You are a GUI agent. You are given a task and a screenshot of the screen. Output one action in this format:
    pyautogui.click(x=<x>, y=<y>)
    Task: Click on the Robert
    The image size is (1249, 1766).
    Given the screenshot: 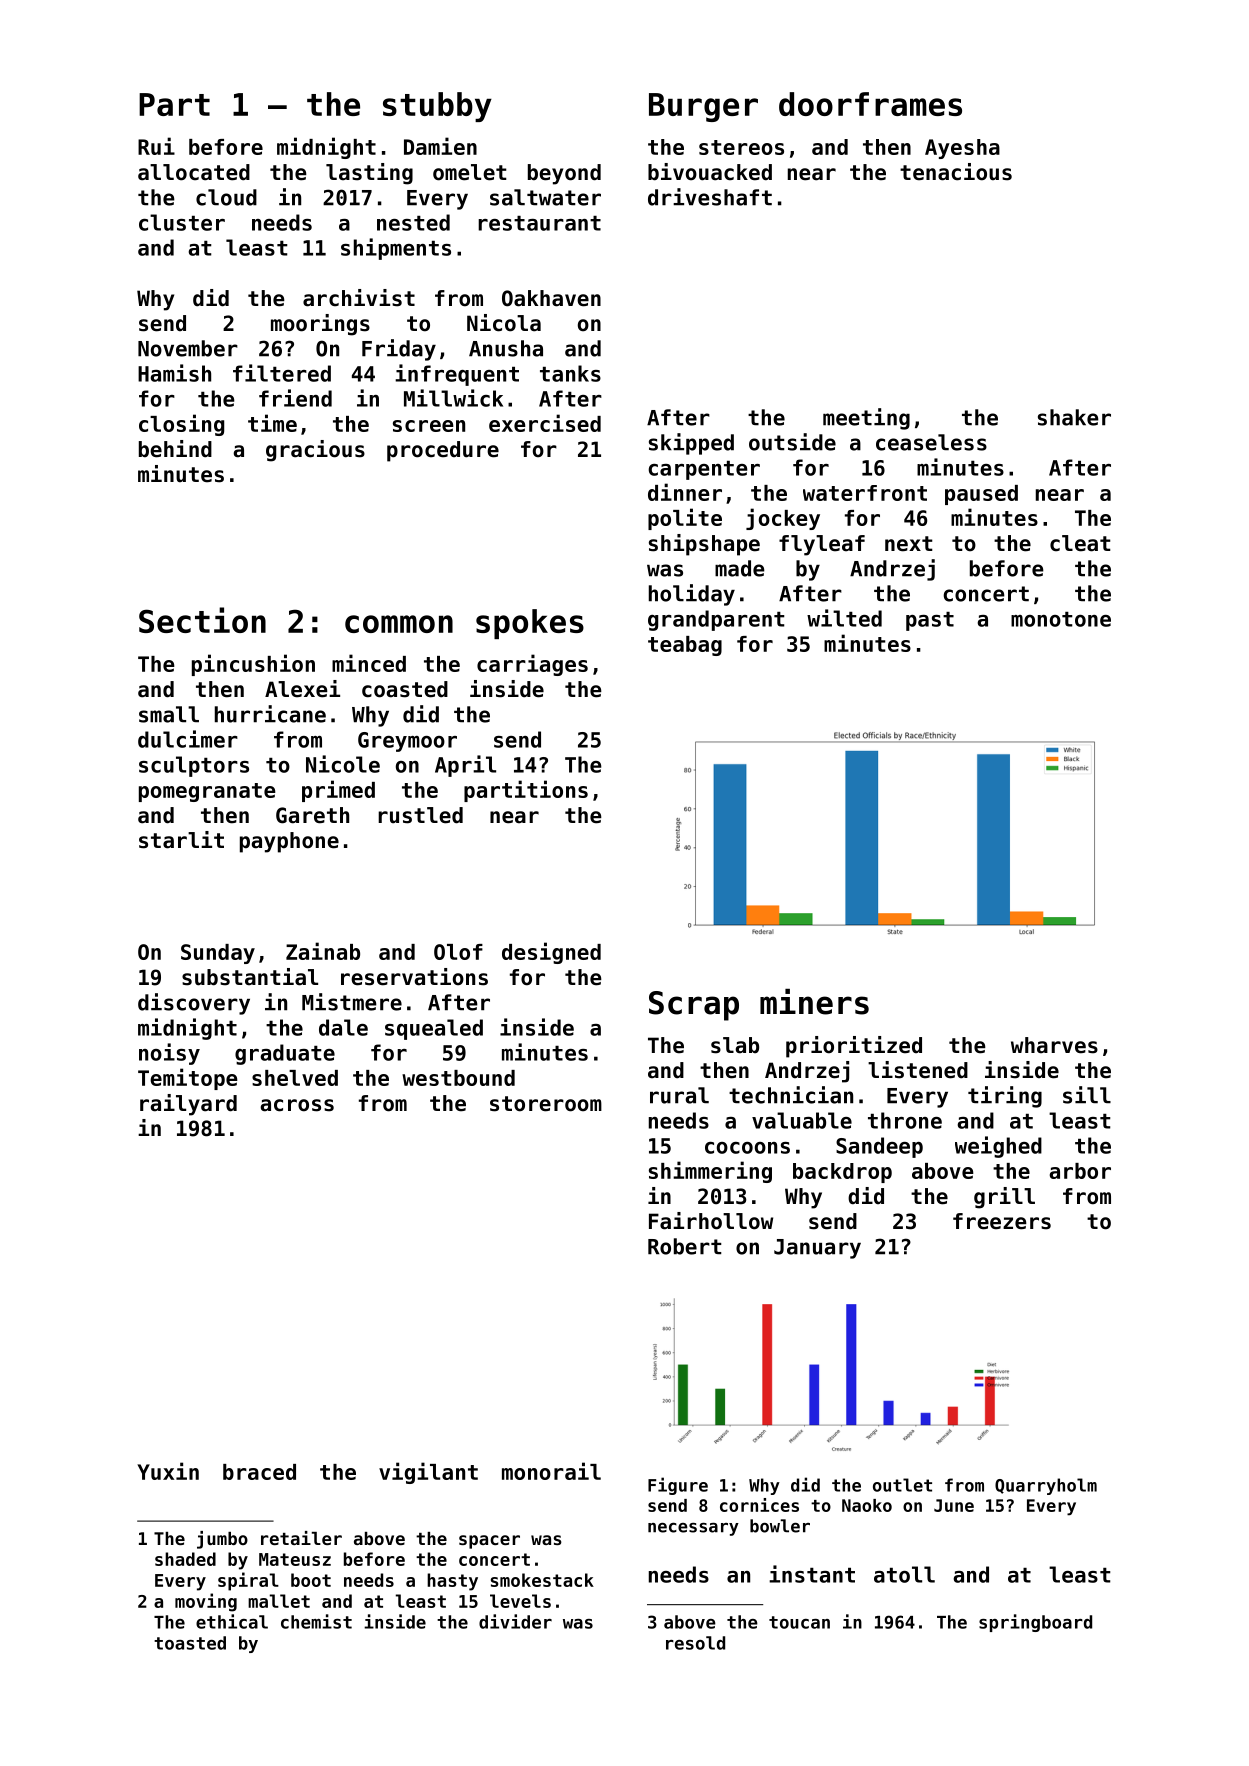 What is the action you would take?
    pyautogui.click(x=685, y=1246)
